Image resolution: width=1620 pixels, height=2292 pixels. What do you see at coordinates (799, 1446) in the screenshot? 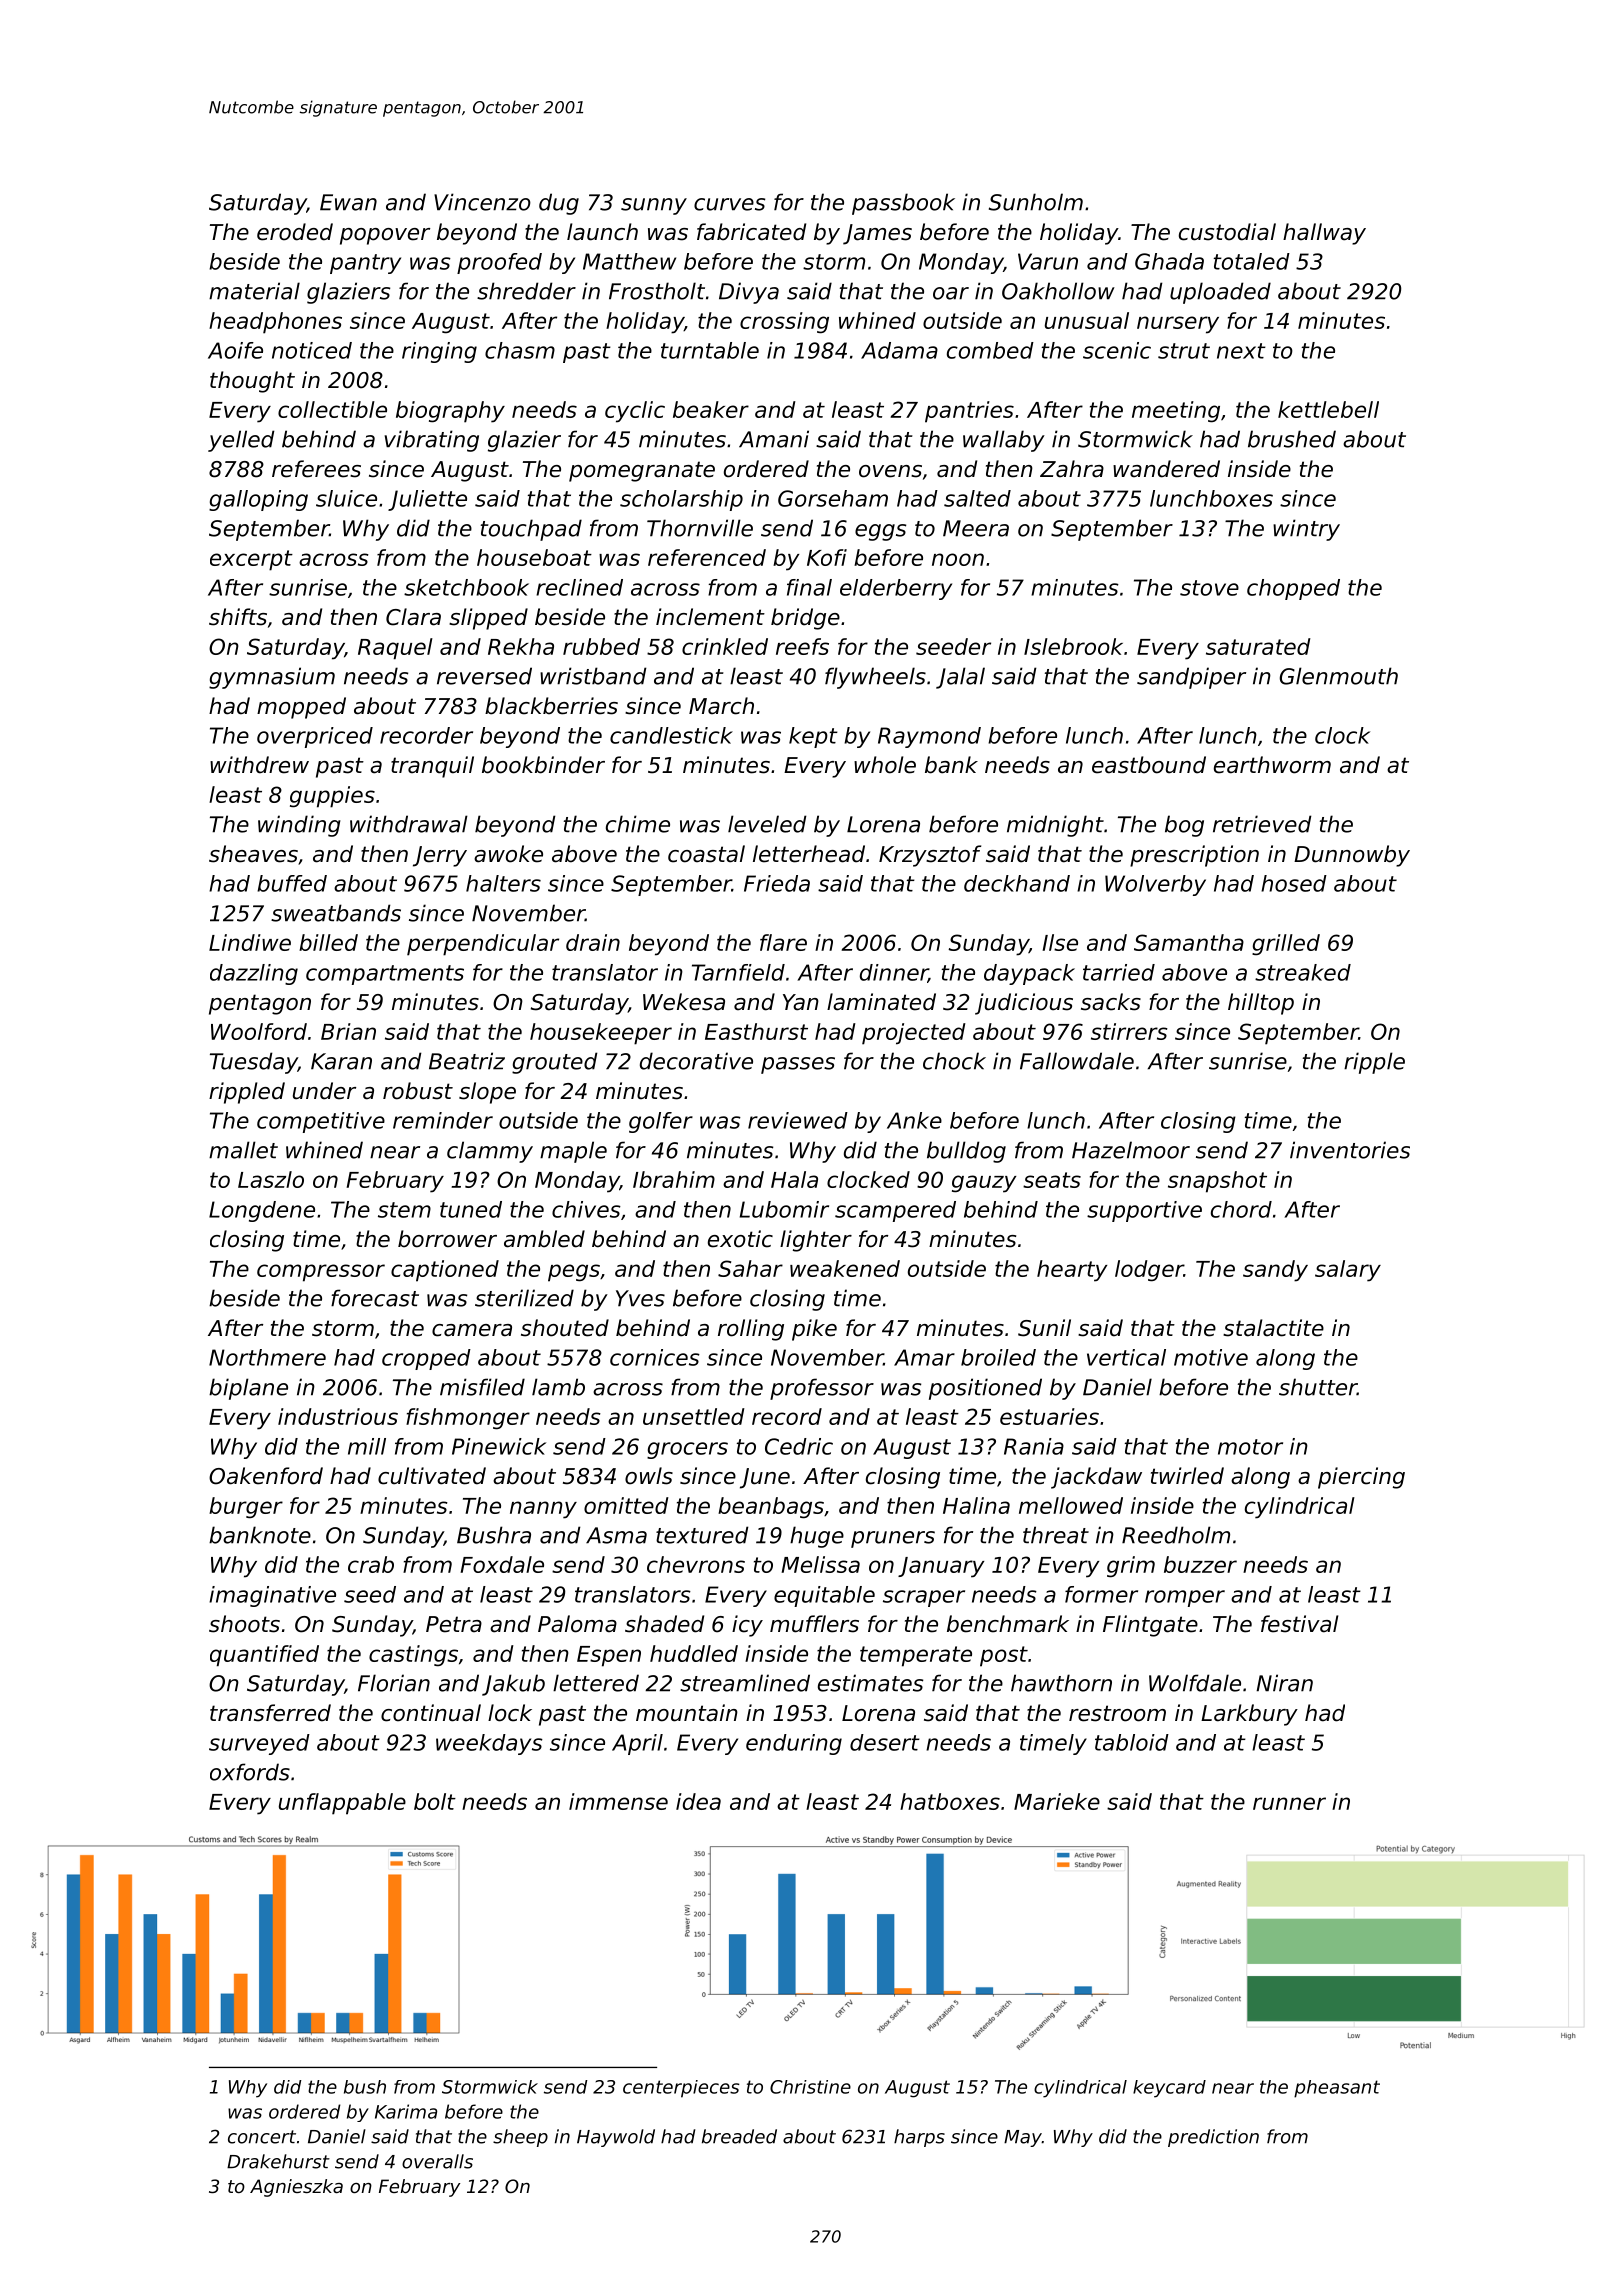
I see `Cedric` at bounding box center [799, 1446].
